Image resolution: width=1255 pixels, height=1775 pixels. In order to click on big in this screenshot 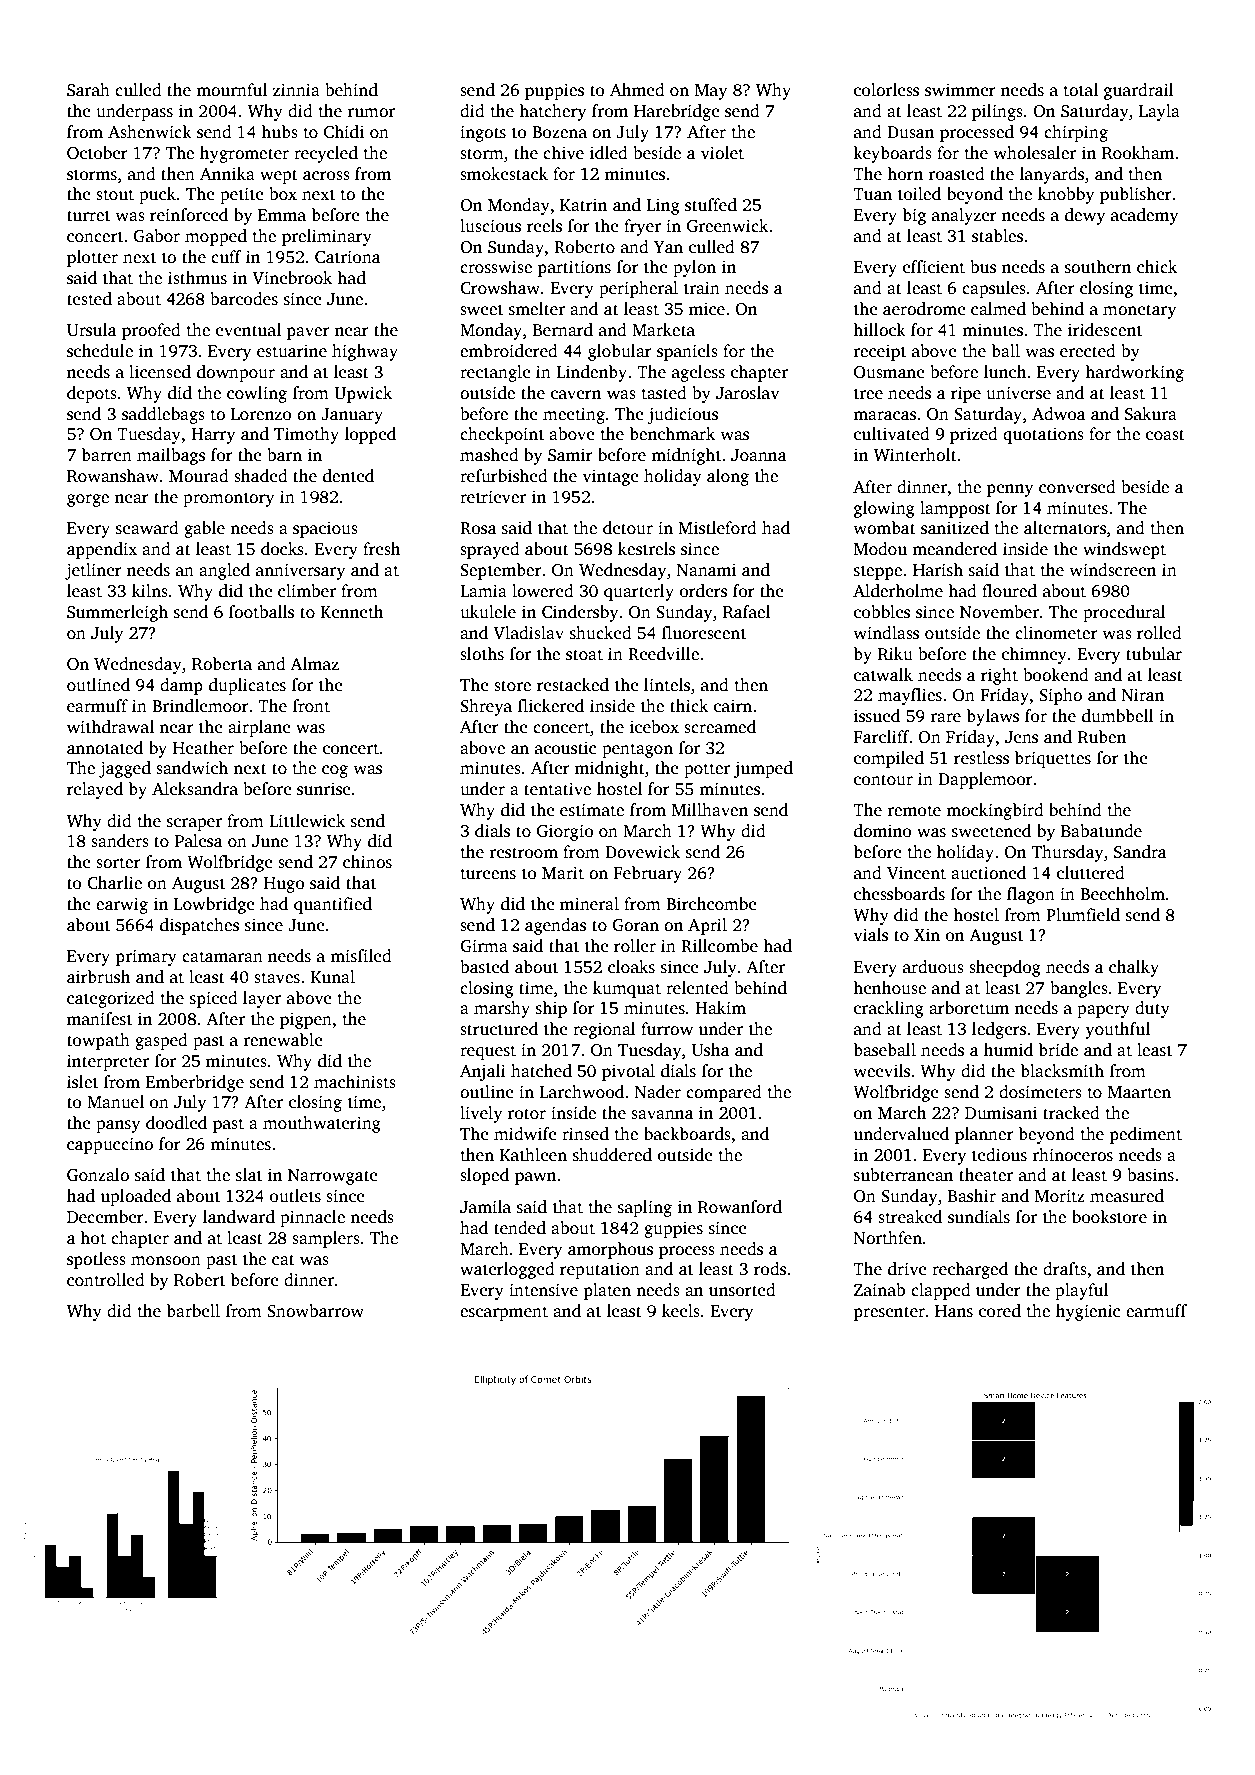, I will do `click(914, 216)`.
